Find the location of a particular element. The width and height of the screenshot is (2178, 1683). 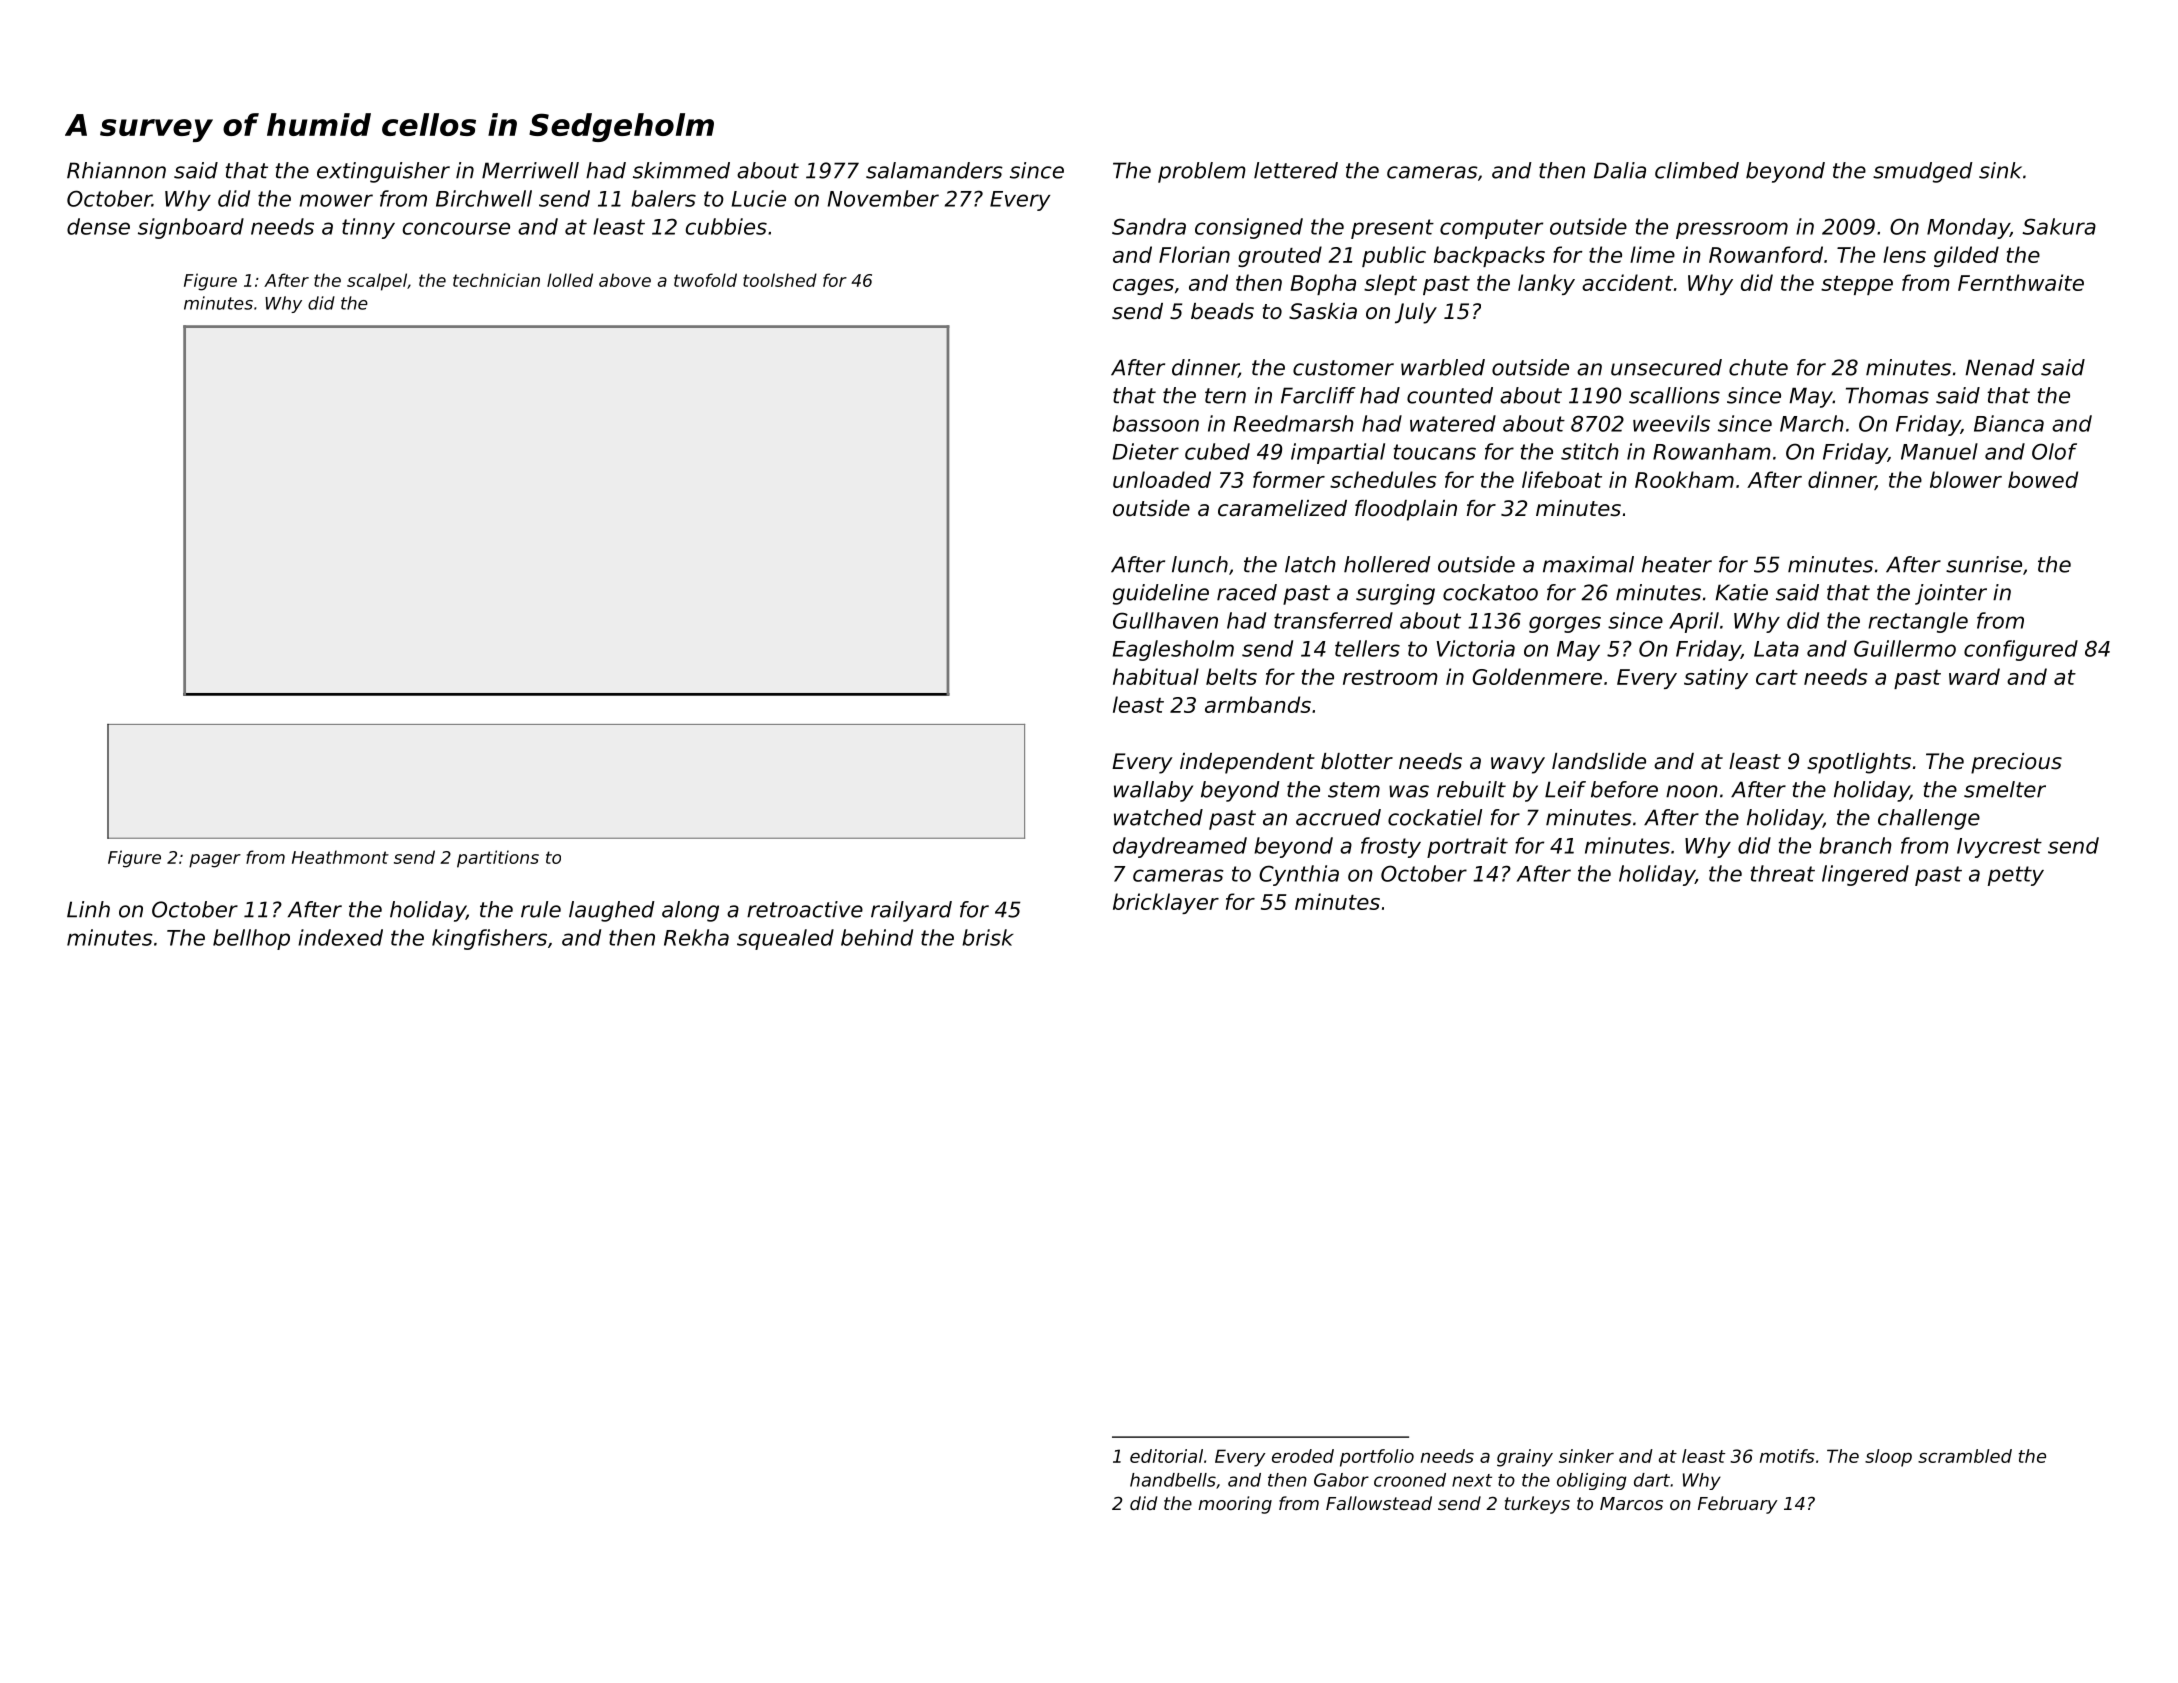

scrambled is located at coordinates (1965, 1456).
